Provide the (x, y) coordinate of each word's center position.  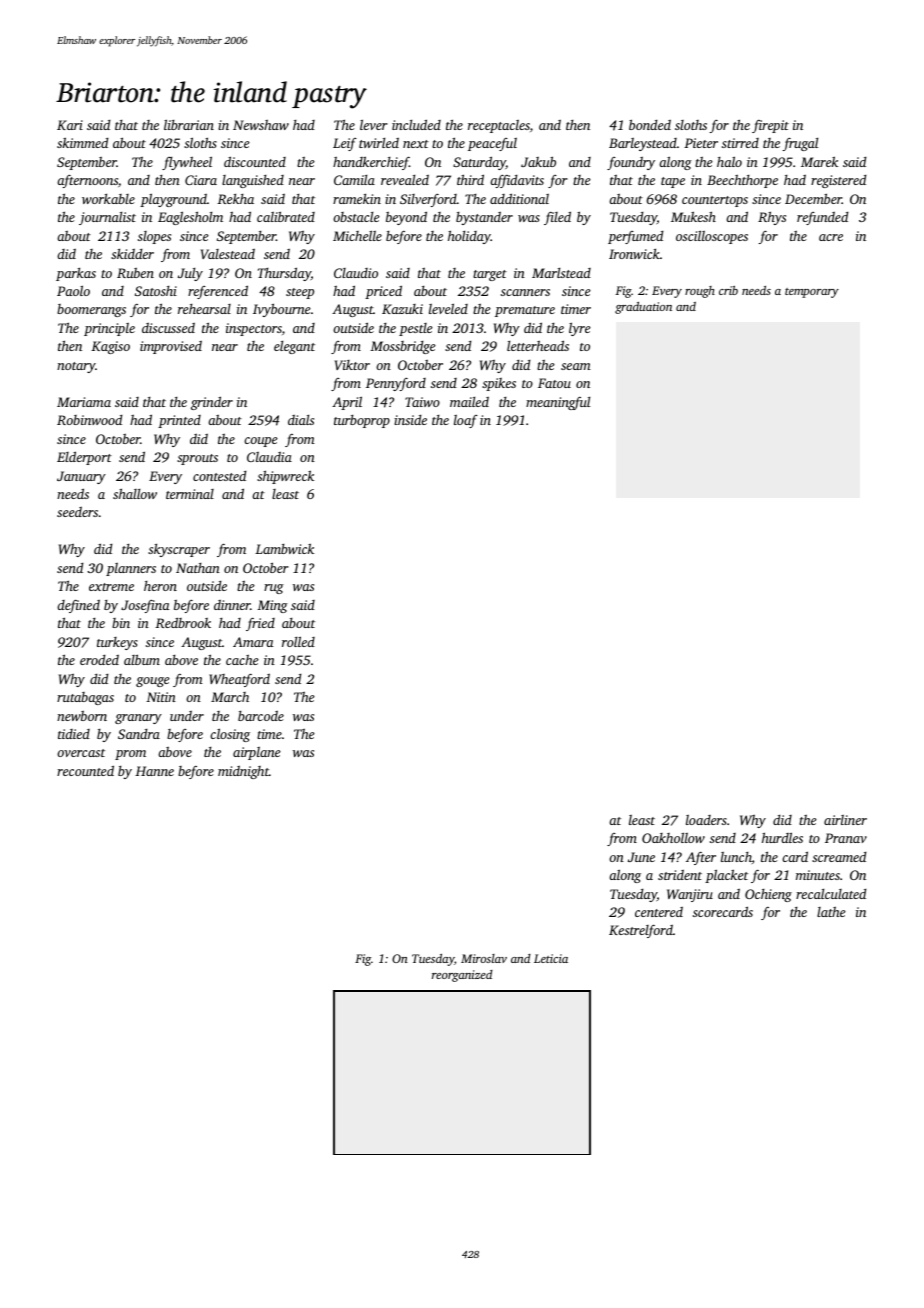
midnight (243, 772)
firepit (770, 126)
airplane (257, 753)
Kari (70, 125)
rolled (298, 641)
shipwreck (285, 477)
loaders (706, 820)
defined (78, 606)
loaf (466, 421)
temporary (812, 293)
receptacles (499, 126)
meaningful (558, 403)
